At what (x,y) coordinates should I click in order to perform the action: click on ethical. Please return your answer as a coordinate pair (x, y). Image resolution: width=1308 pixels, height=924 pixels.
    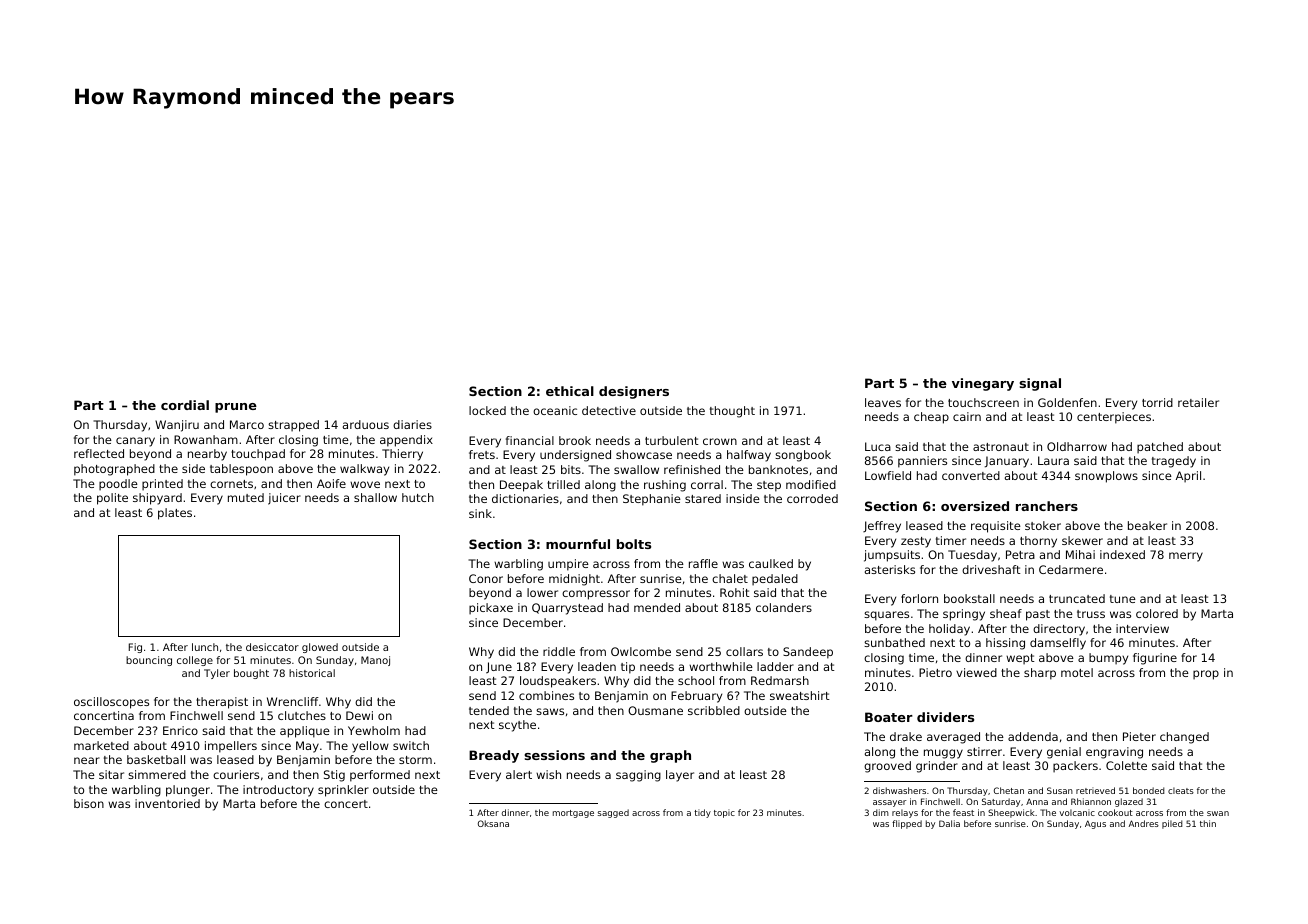
    Looking at the image, I should click on (570, 391).
